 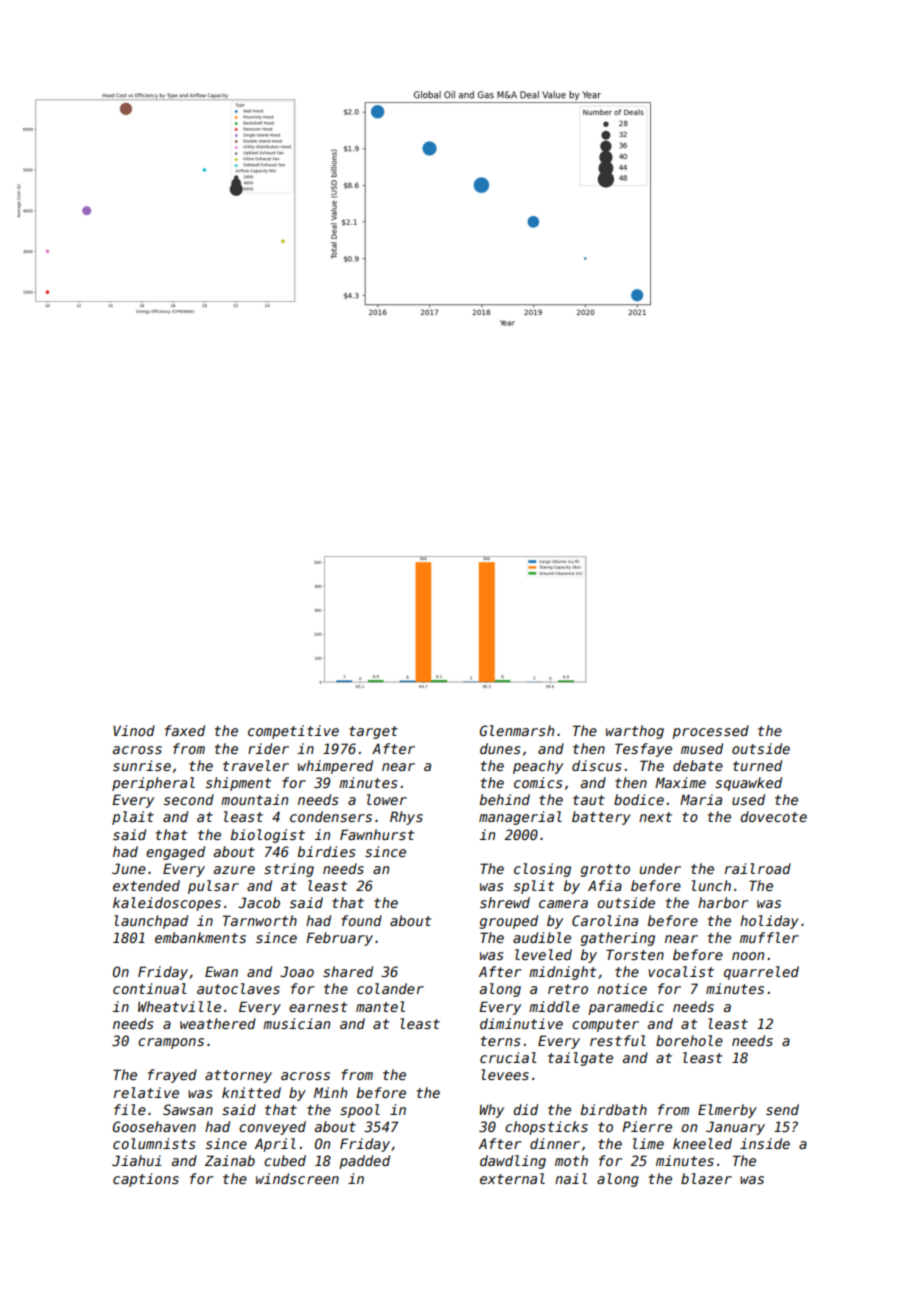 I want to click on frayed, so click(x=172, y=1076).
